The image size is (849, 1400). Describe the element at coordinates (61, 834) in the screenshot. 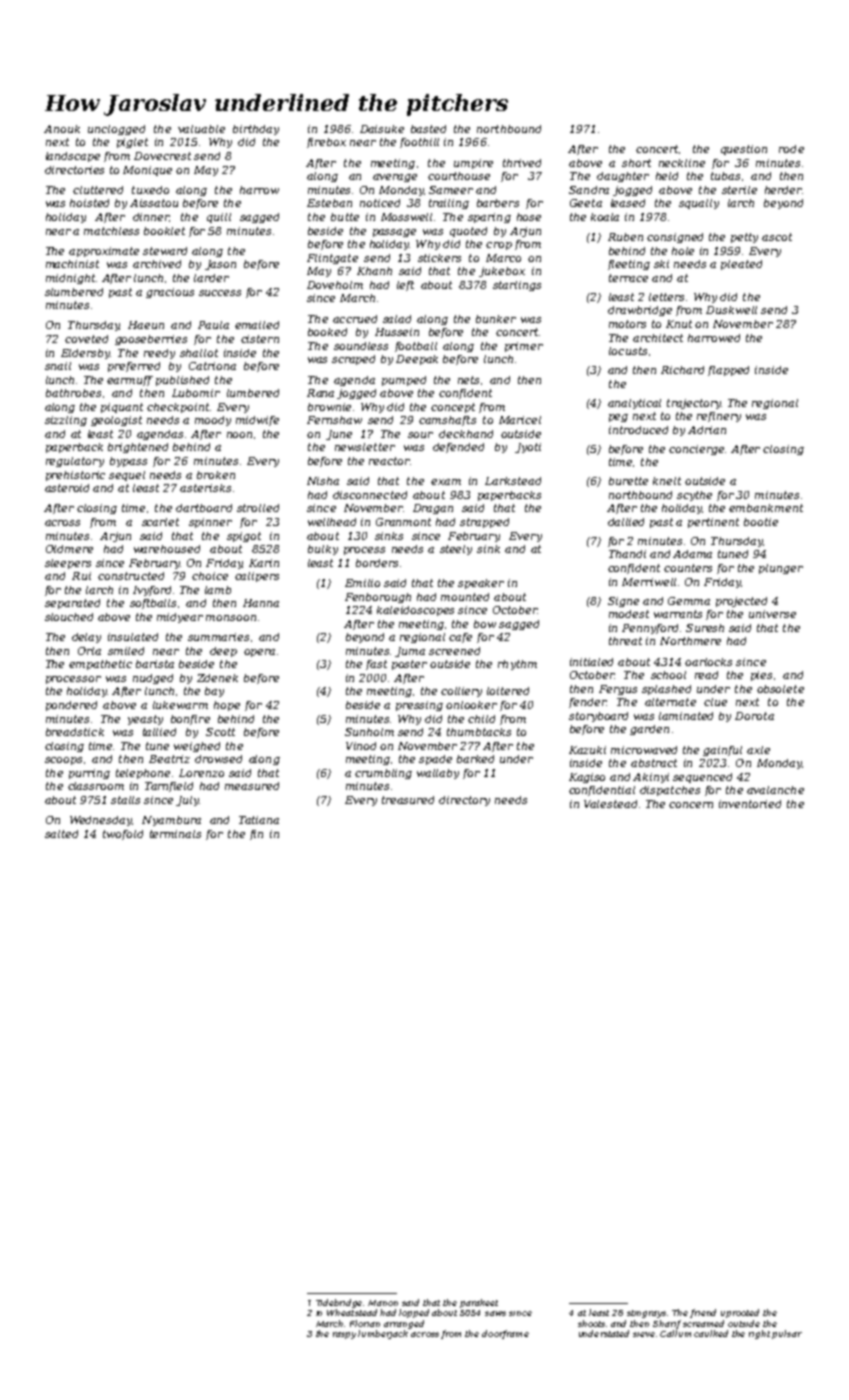

I see `salted` at that location.
